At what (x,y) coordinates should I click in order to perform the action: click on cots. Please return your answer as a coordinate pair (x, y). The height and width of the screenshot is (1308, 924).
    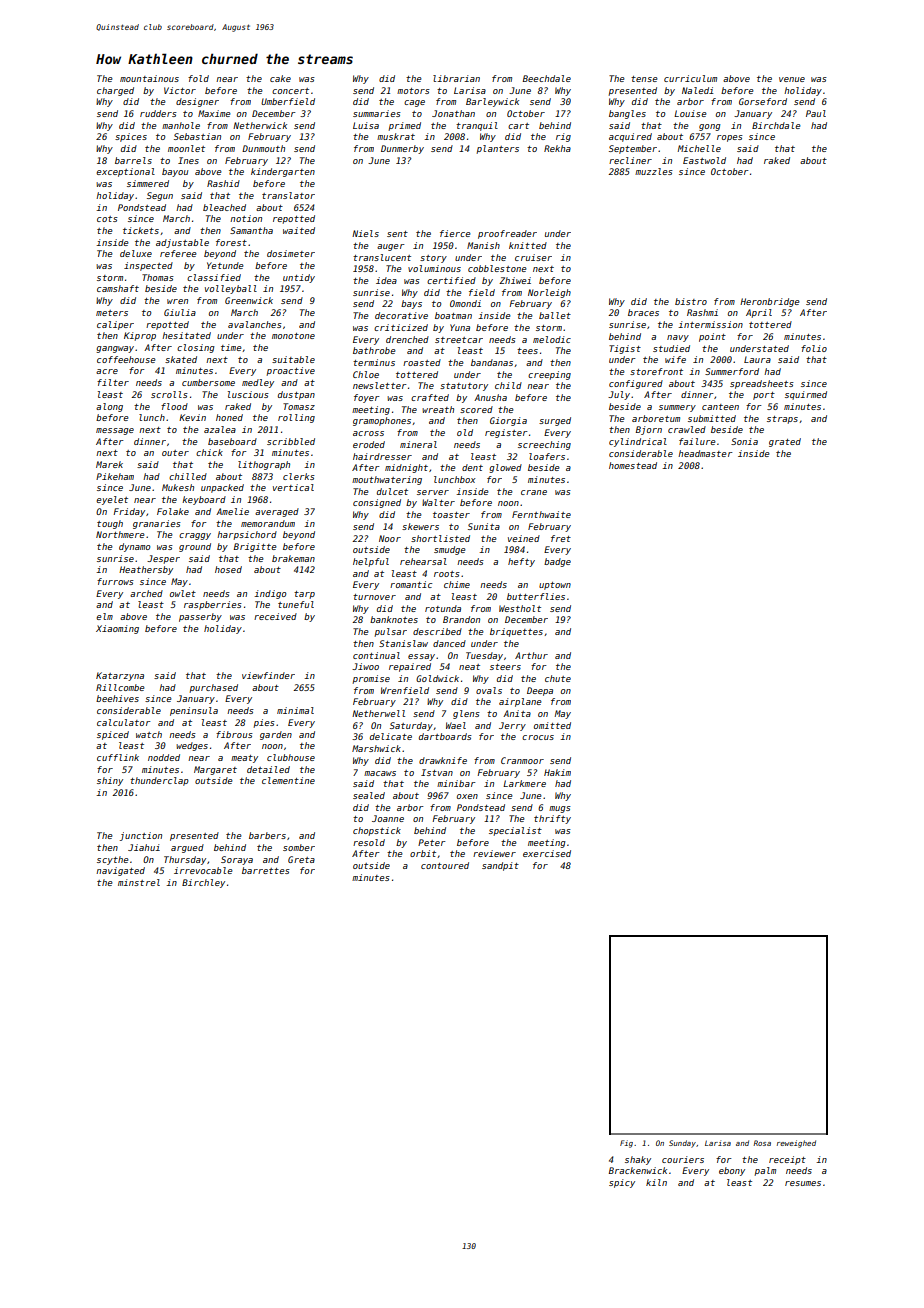
    Looking at the image, I should click on (107, 219).
